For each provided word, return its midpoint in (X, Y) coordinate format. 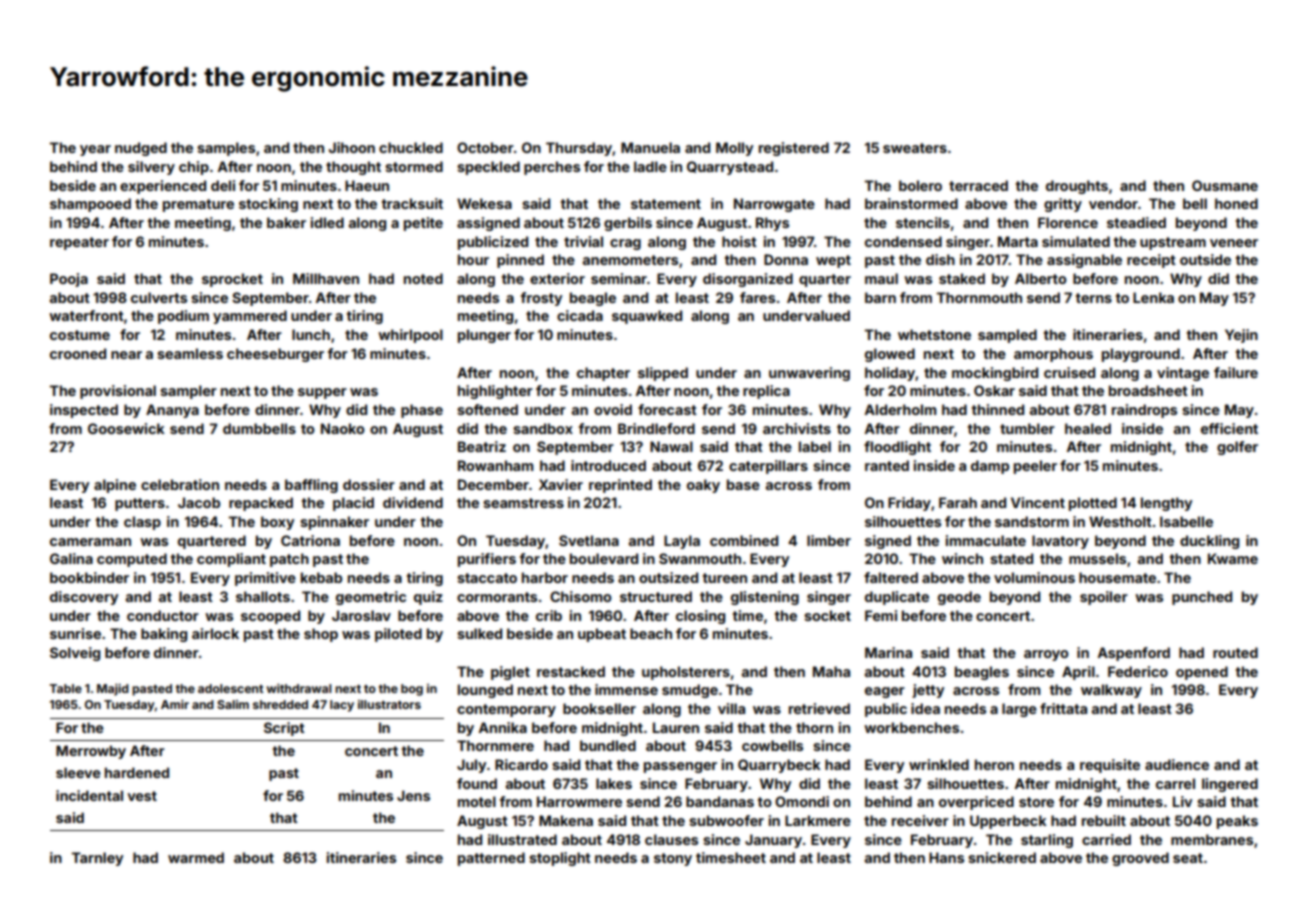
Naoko (343, 428)
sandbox (543, 428)
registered (794, 149)
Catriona (310, 540)
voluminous (1034, 577)
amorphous (1053, 355)
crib (549, 615)
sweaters (915, 148)
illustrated (522, 839)
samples (226, 149)
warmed (196, 857)
